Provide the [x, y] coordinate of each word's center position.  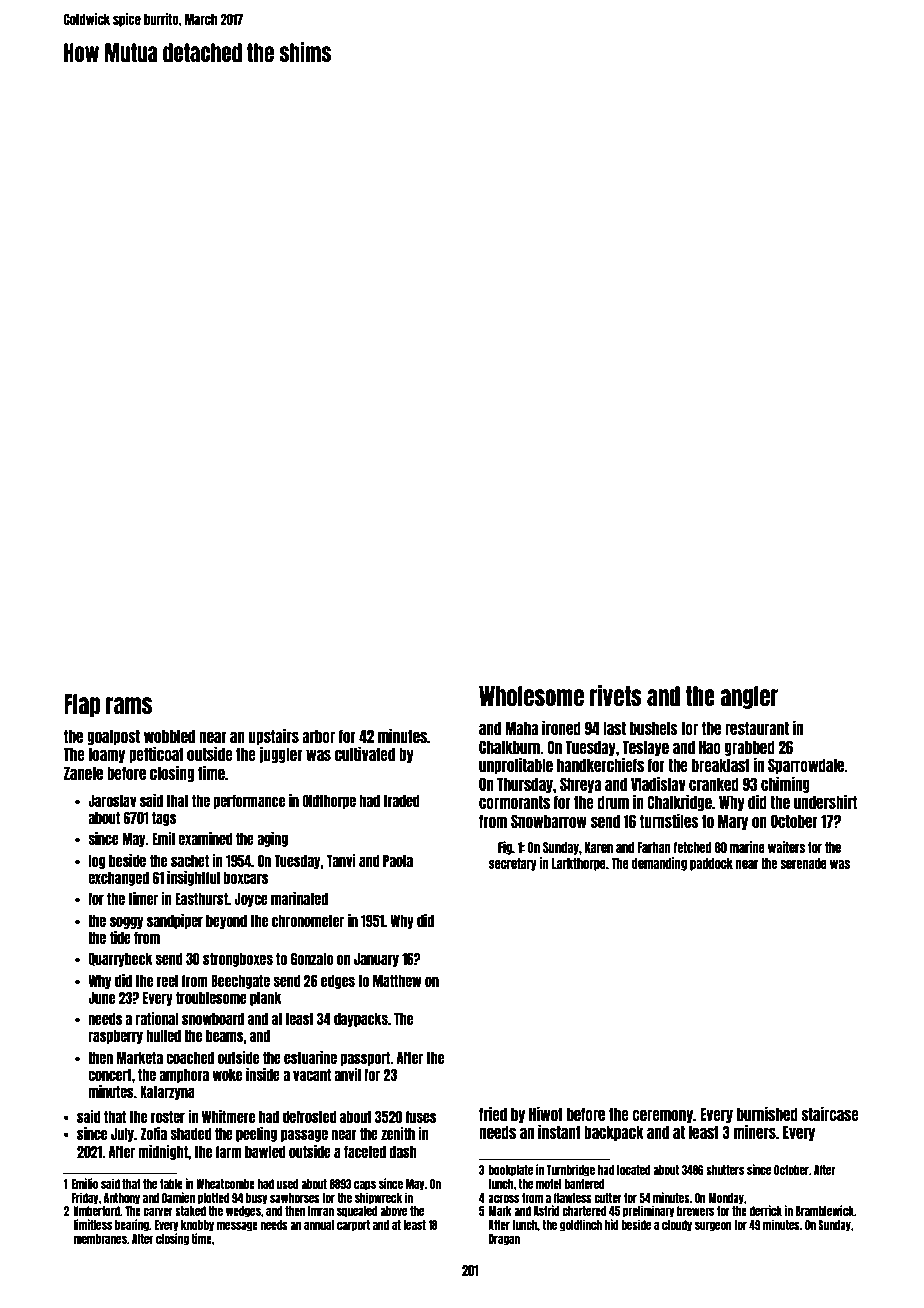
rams [129, 705]
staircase [830, 1114]
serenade [803, 863]
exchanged [118, 879]
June [101, 998]
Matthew [397, 981]
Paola [398, 861]
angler [749, 697]
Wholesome [531, 696]
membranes [100, 1239]
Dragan [504, 1240]
